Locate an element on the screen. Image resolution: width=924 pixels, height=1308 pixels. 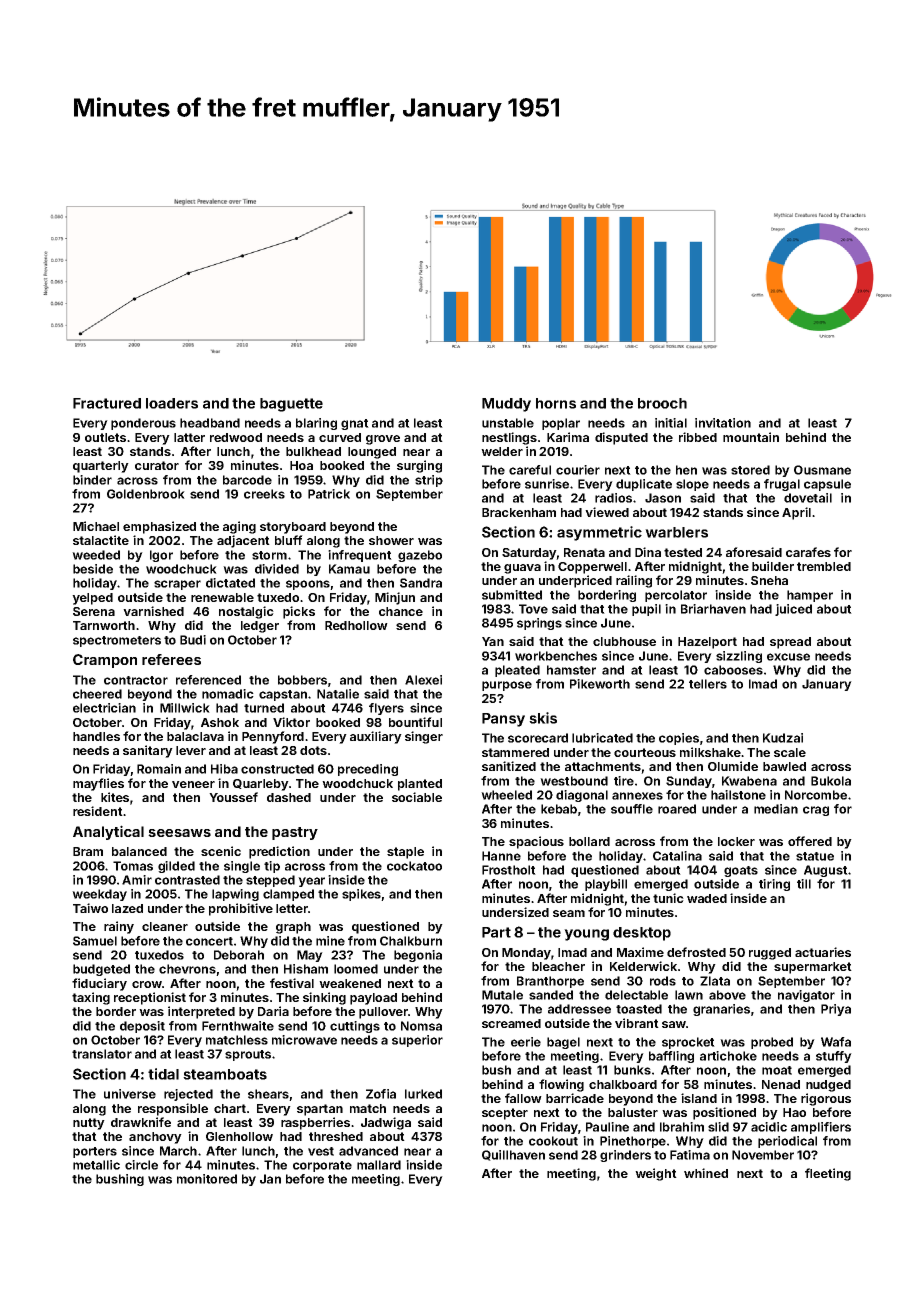
weekday is located at coordinates (99, 895).
